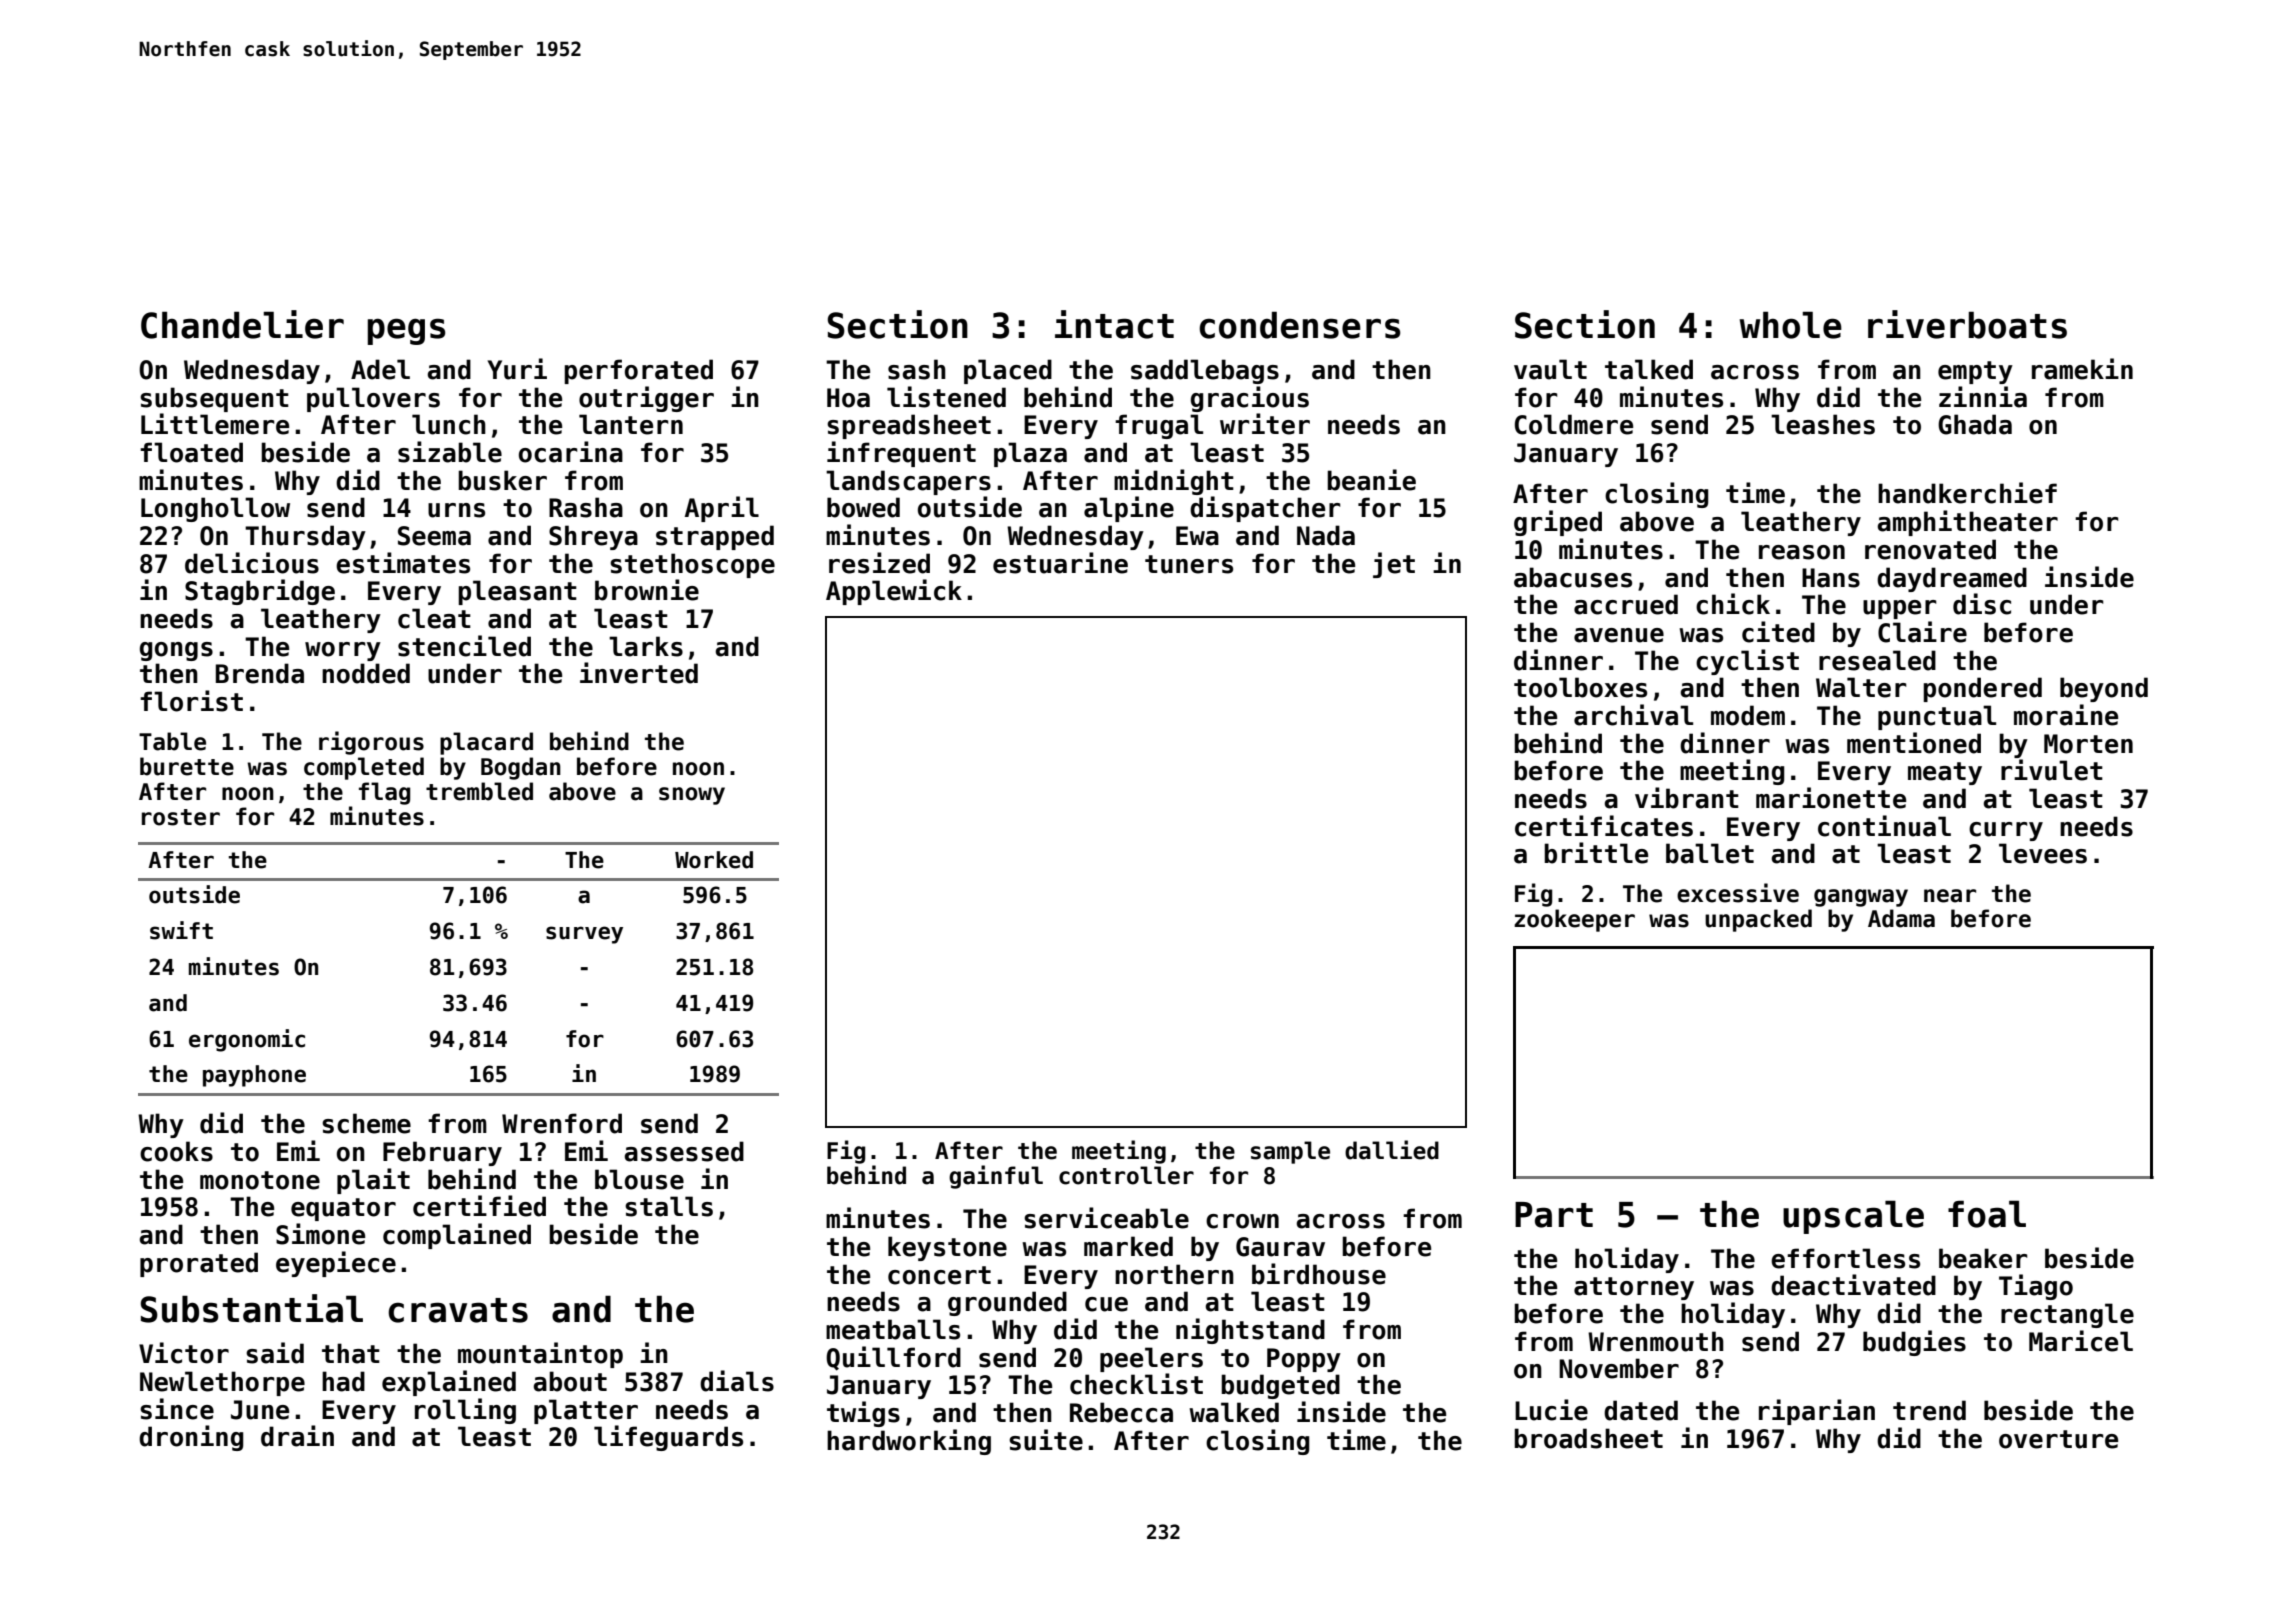  What do you see at coordinates (584, 935) in the image?
I see `survey` at bounding box center [584, 935].
